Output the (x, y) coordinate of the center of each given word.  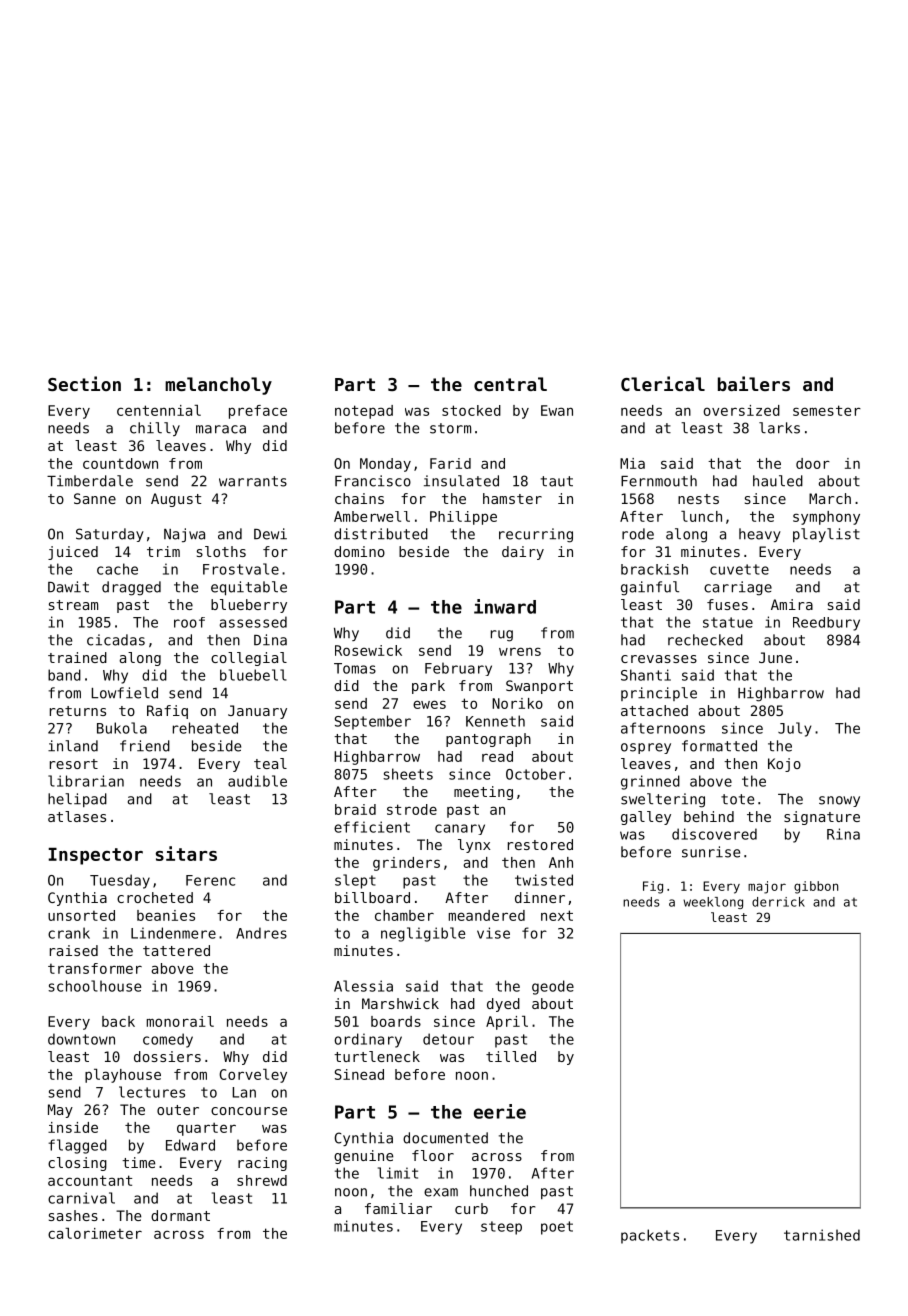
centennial (159, 410)
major (767, 887)
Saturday (110, 535)
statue (728, 622)
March (830, 498)
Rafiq (167, 712)
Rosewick (368, 650)
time (138, 1162)
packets (650, 1236)
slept (355, 881)
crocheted (155, 897)
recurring (536, 535)
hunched (499, 1191)
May (60, 1111)
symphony (826, 518)
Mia (632, 463)
